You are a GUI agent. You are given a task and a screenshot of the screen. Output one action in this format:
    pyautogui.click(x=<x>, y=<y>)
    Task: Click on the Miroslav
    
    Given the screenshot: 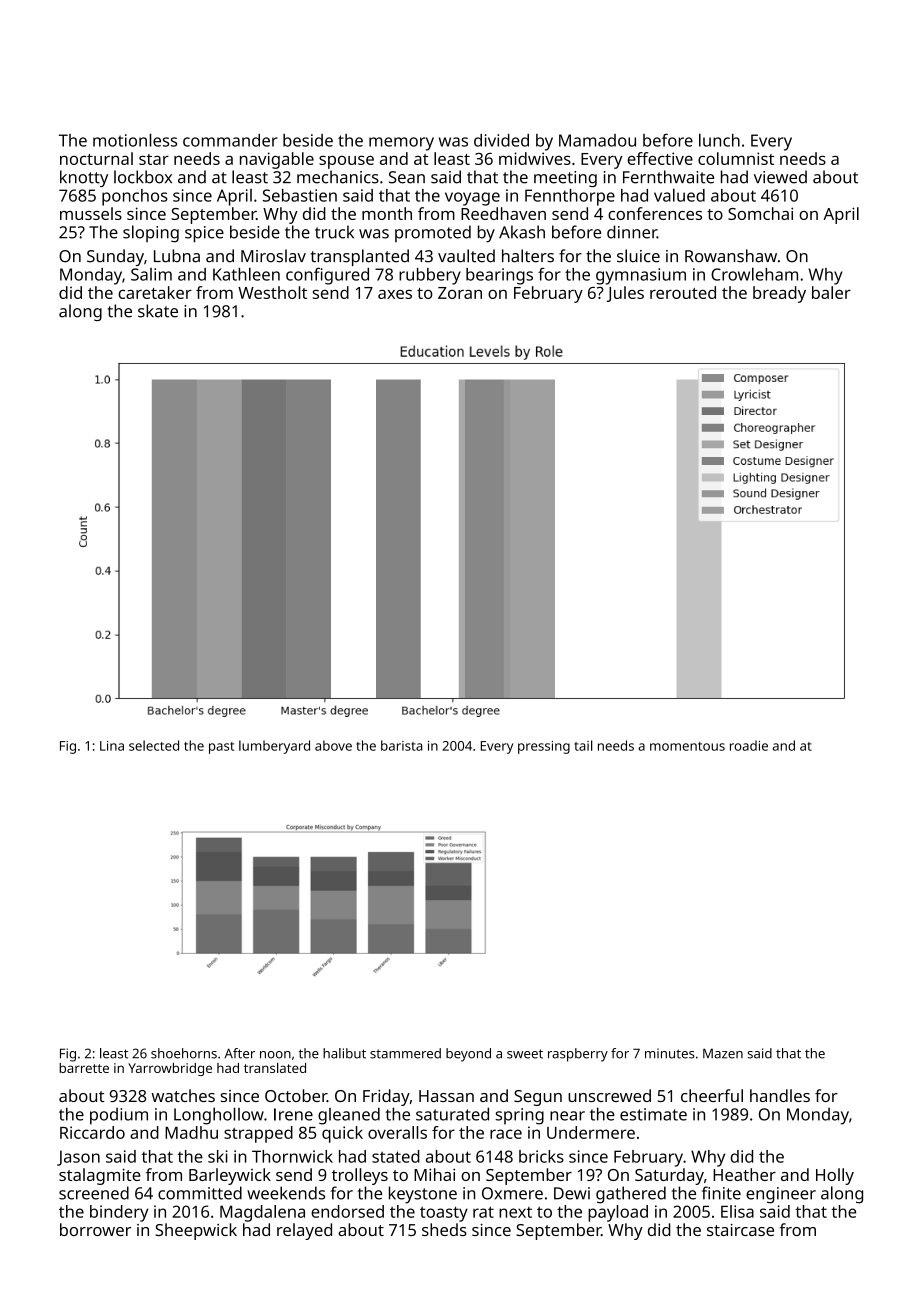 What is the action you would take?
    pyautogui.click(x=273, y=256)
